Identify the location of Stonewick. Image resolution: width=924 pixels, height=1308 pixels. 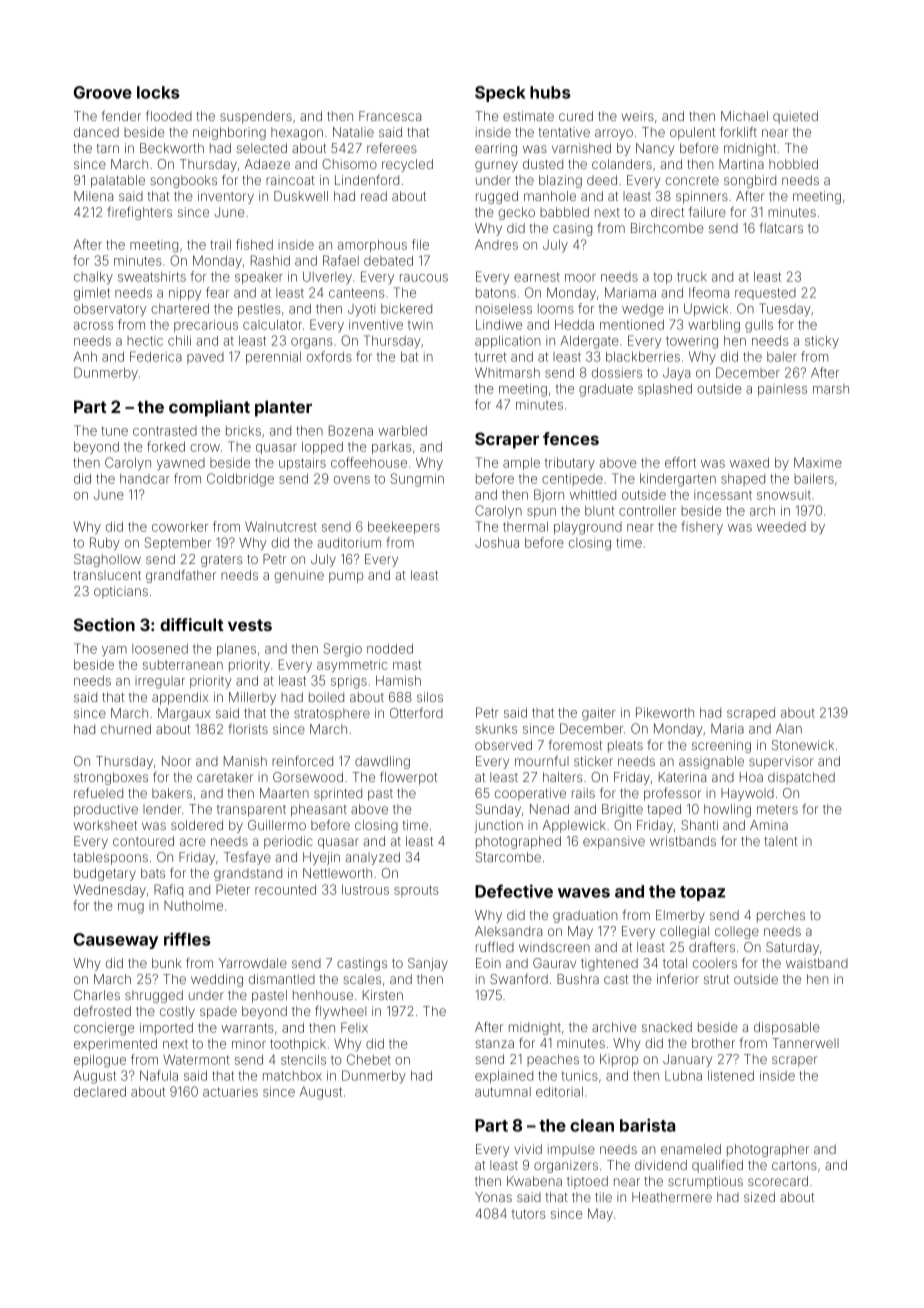
(803, 745).
